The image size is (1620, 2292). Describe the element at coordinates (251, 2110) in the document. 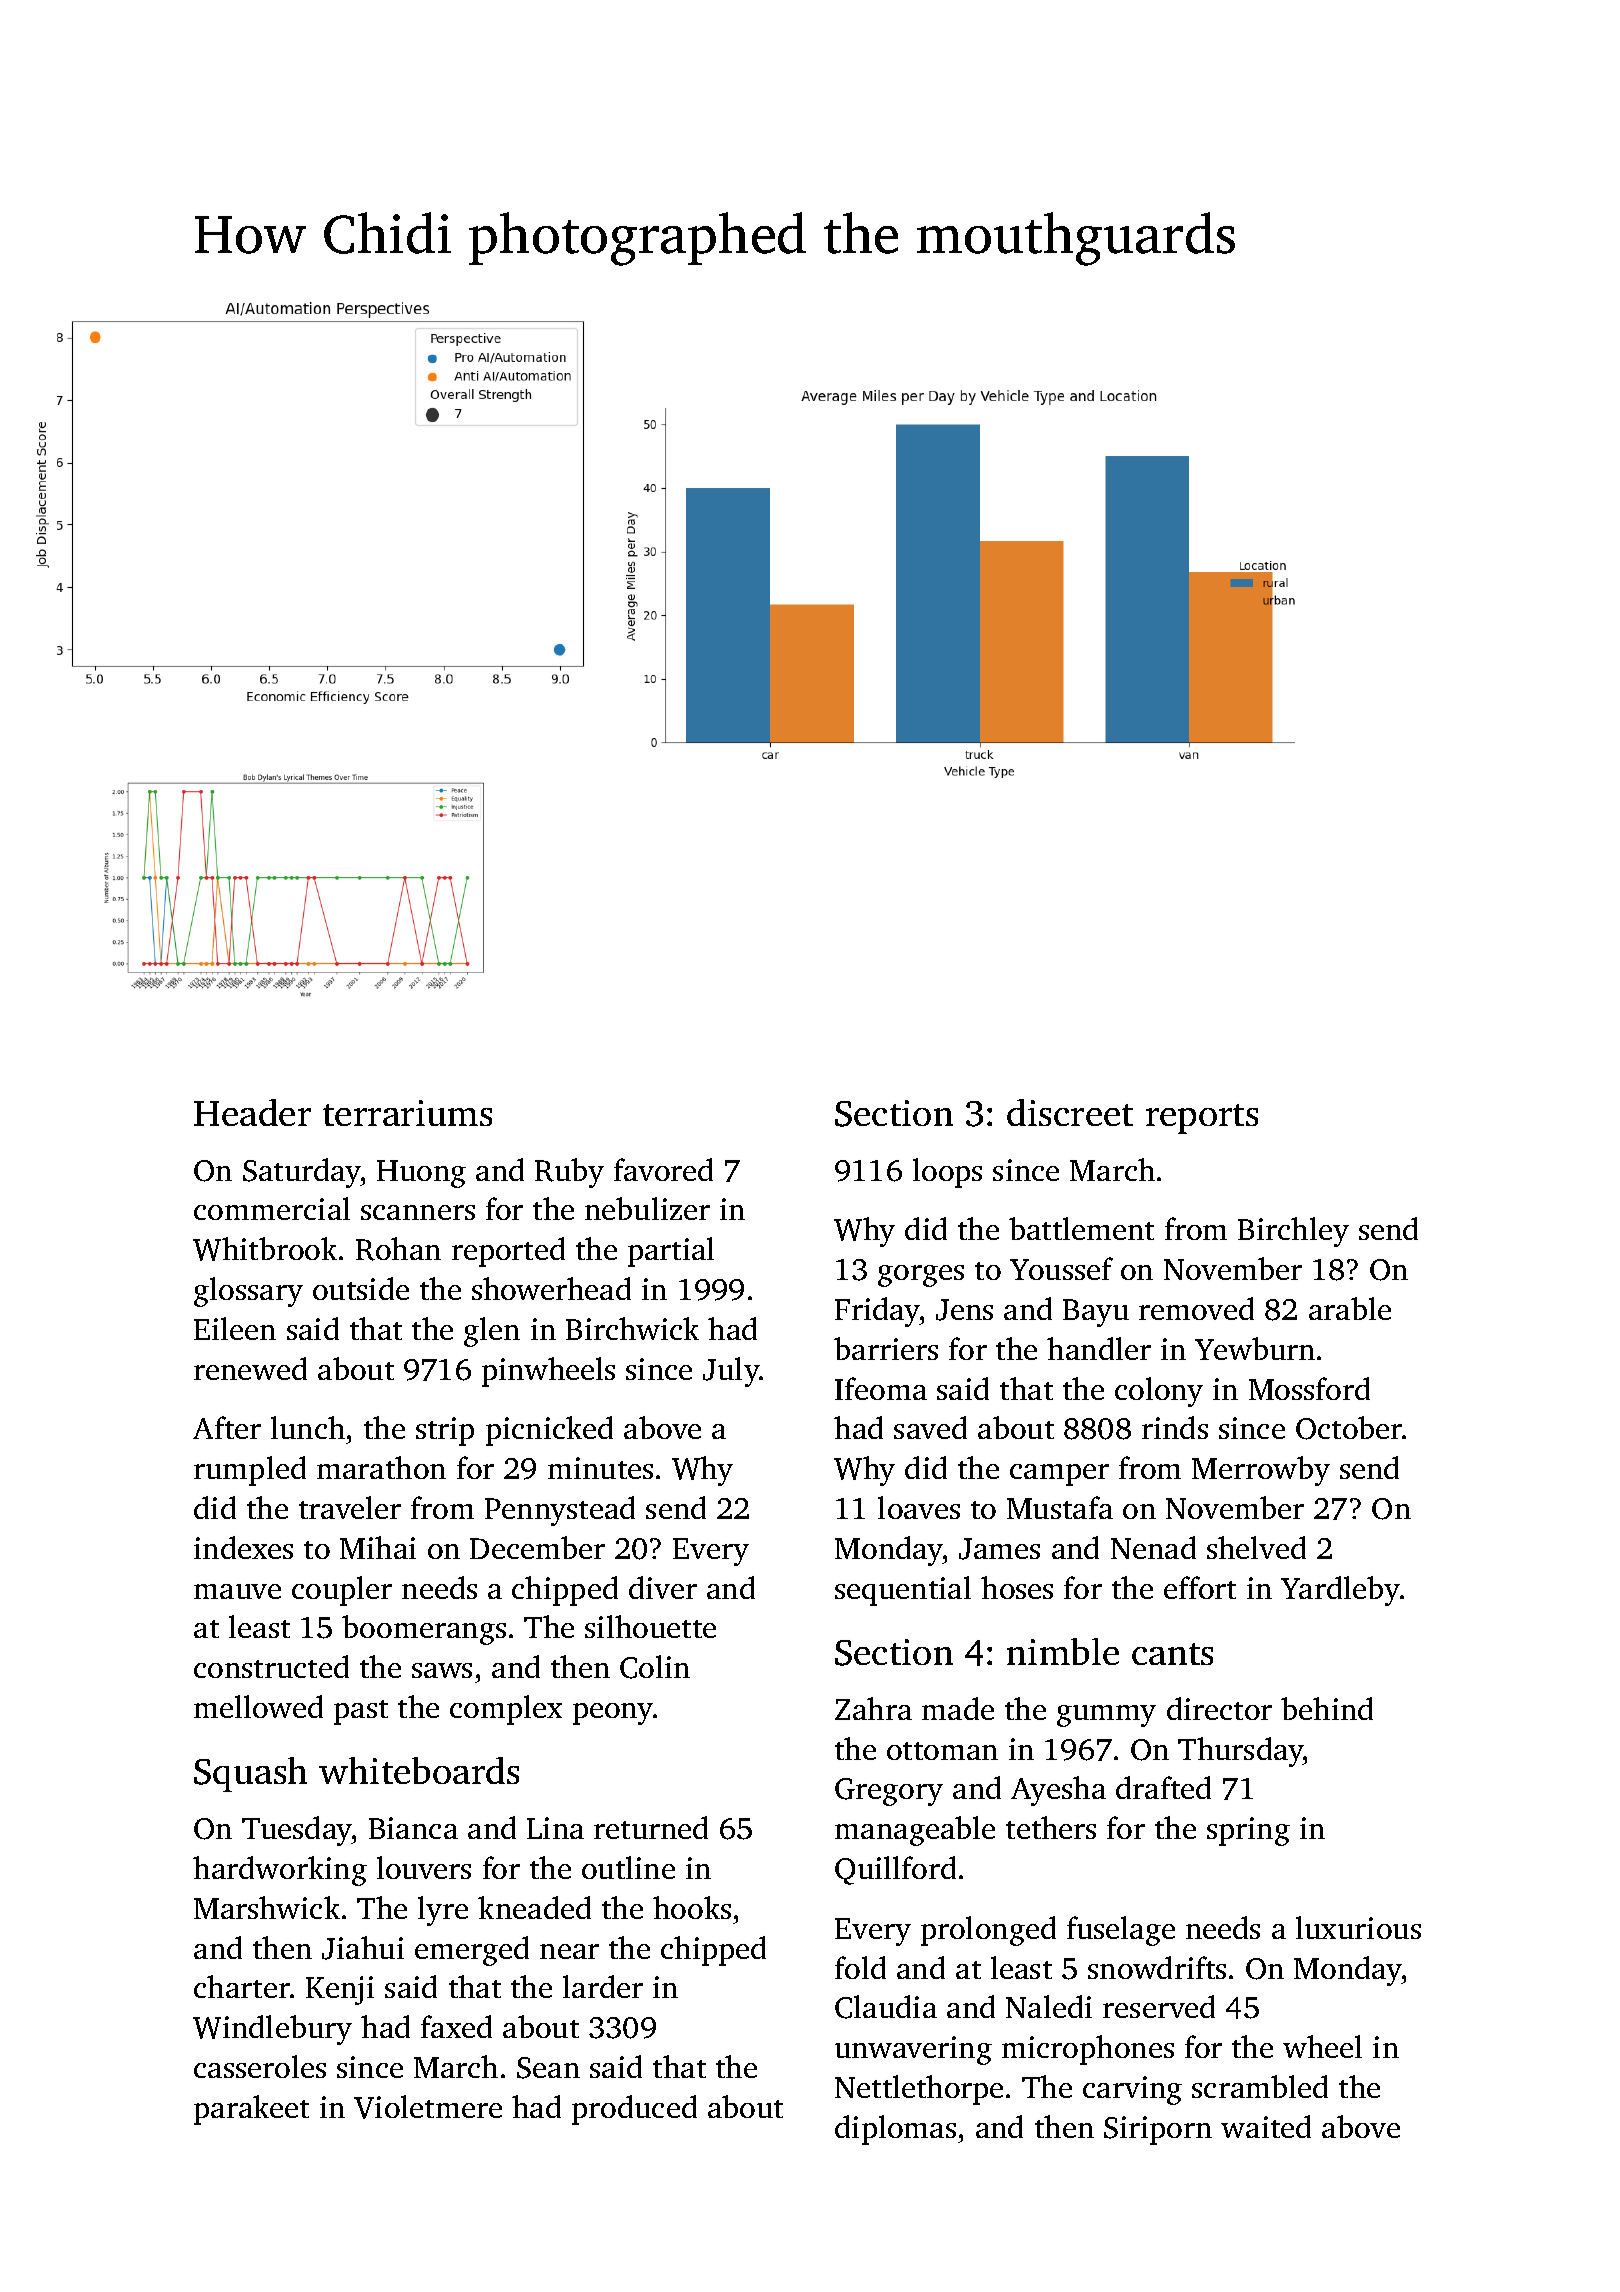

I see `parakeet` at that location.
